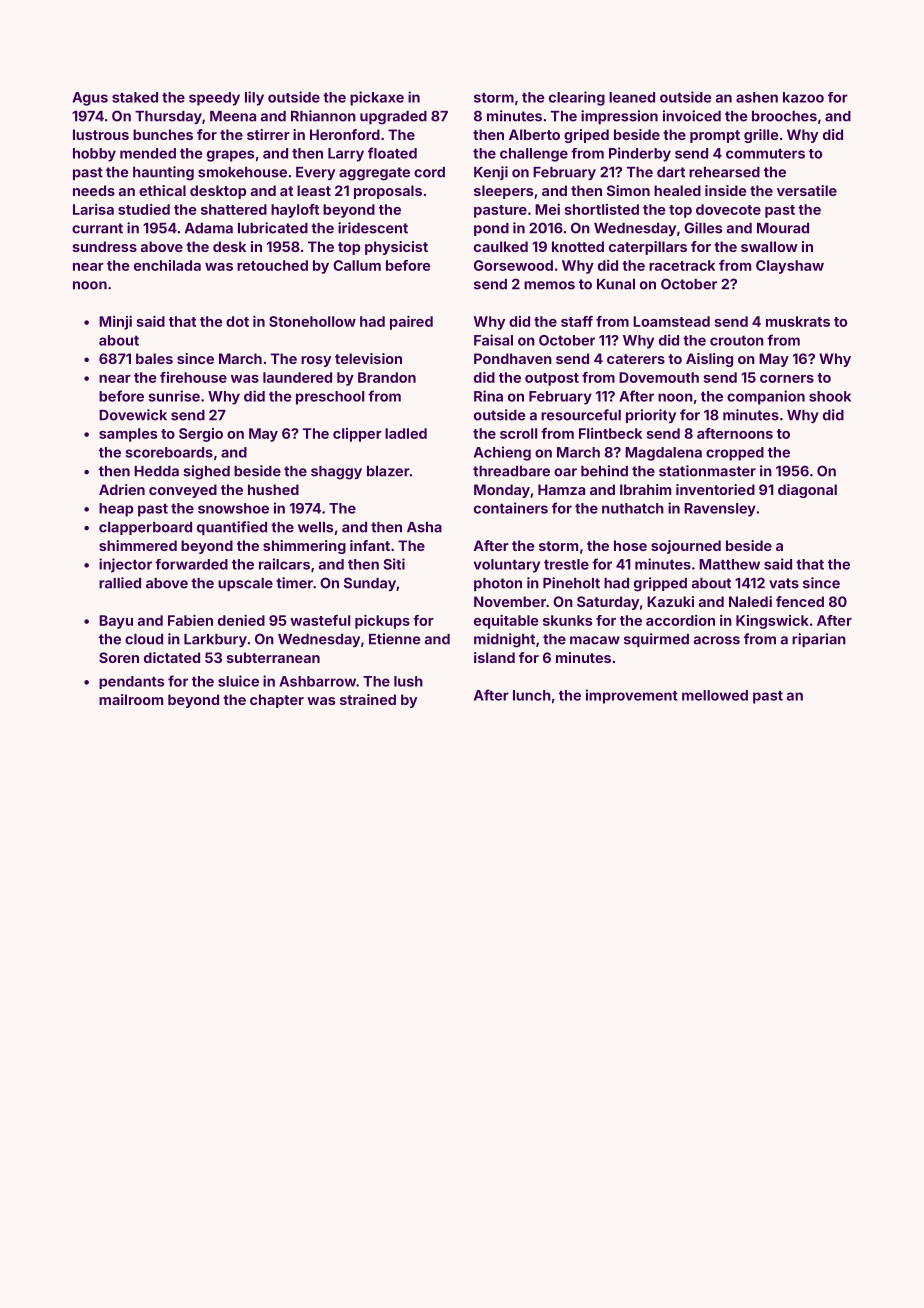  Describe the element at coordinates (233, 508) in the screenshot. I see `snowshoe` at that location.
